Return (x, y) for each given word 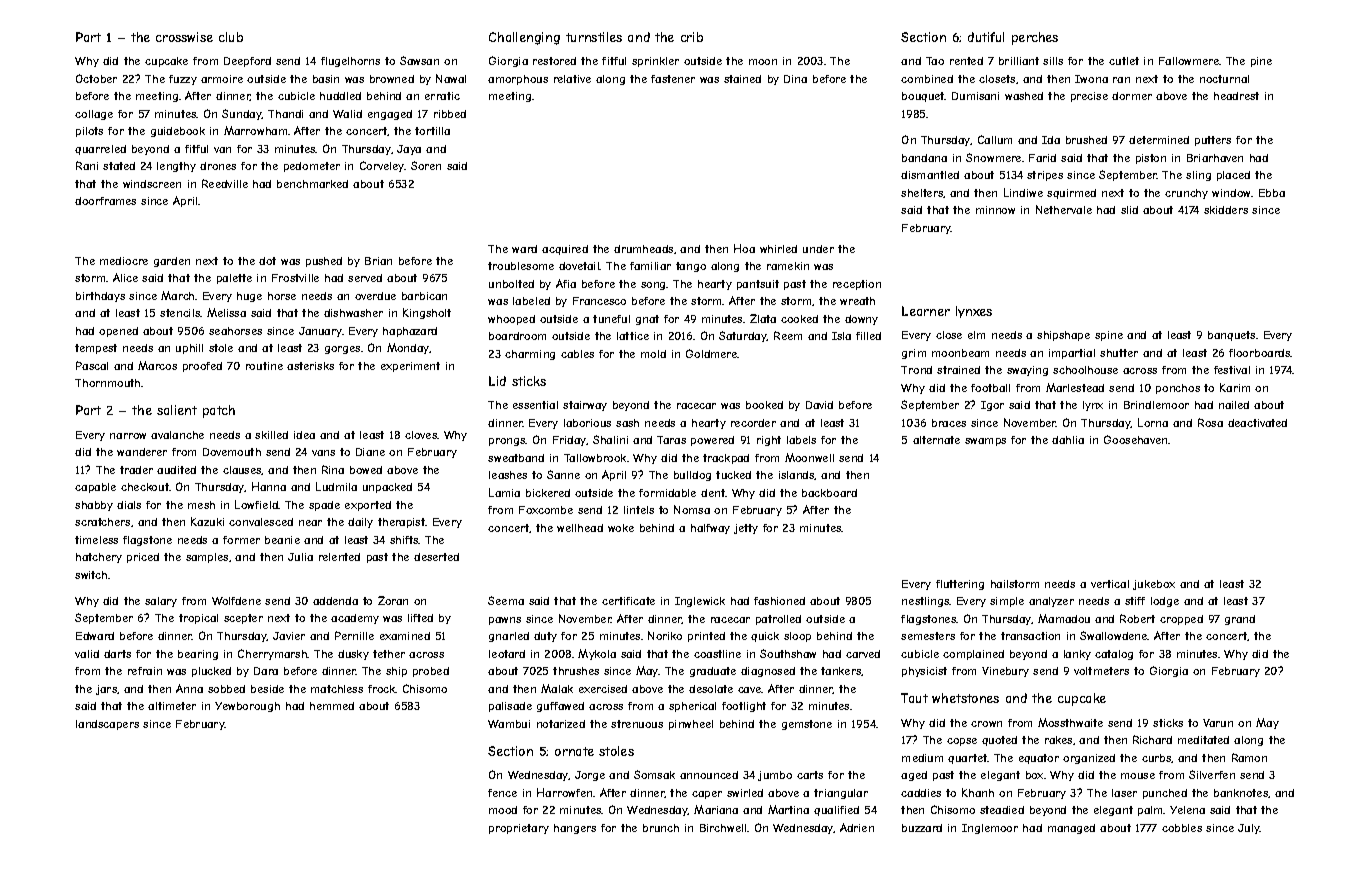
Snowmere (993, 157)
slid (1129, 210)
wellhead (580, 528)
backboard (829, 493)
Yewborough (247, 707)
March (177, 295)
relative (572, 79)
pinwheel (691, 725)
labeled (531, 301)
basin (326, 79)
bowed (366, 470)
